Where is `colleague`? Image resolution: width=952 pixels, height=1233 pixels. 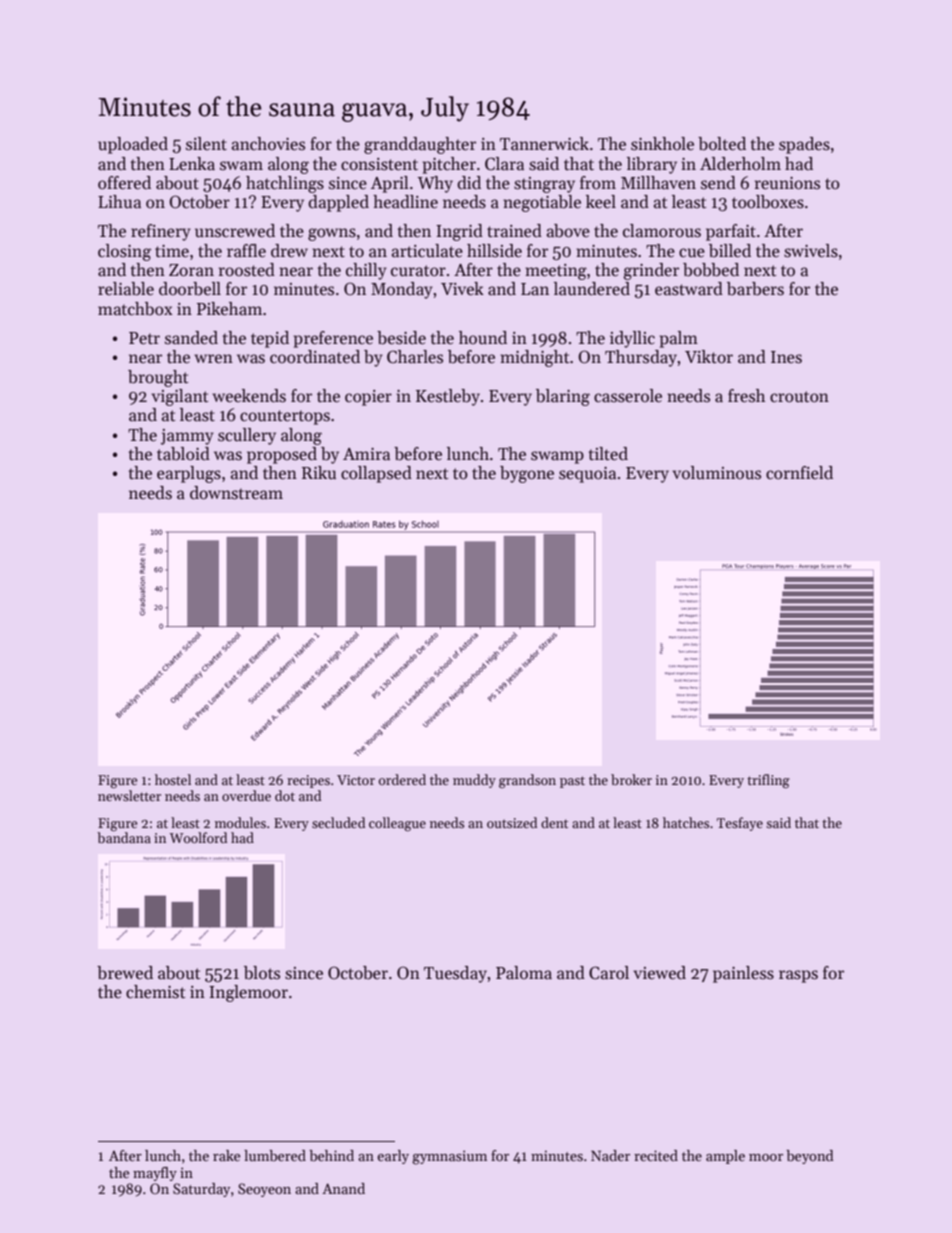 colleague is located at coordinates (397, 824).
